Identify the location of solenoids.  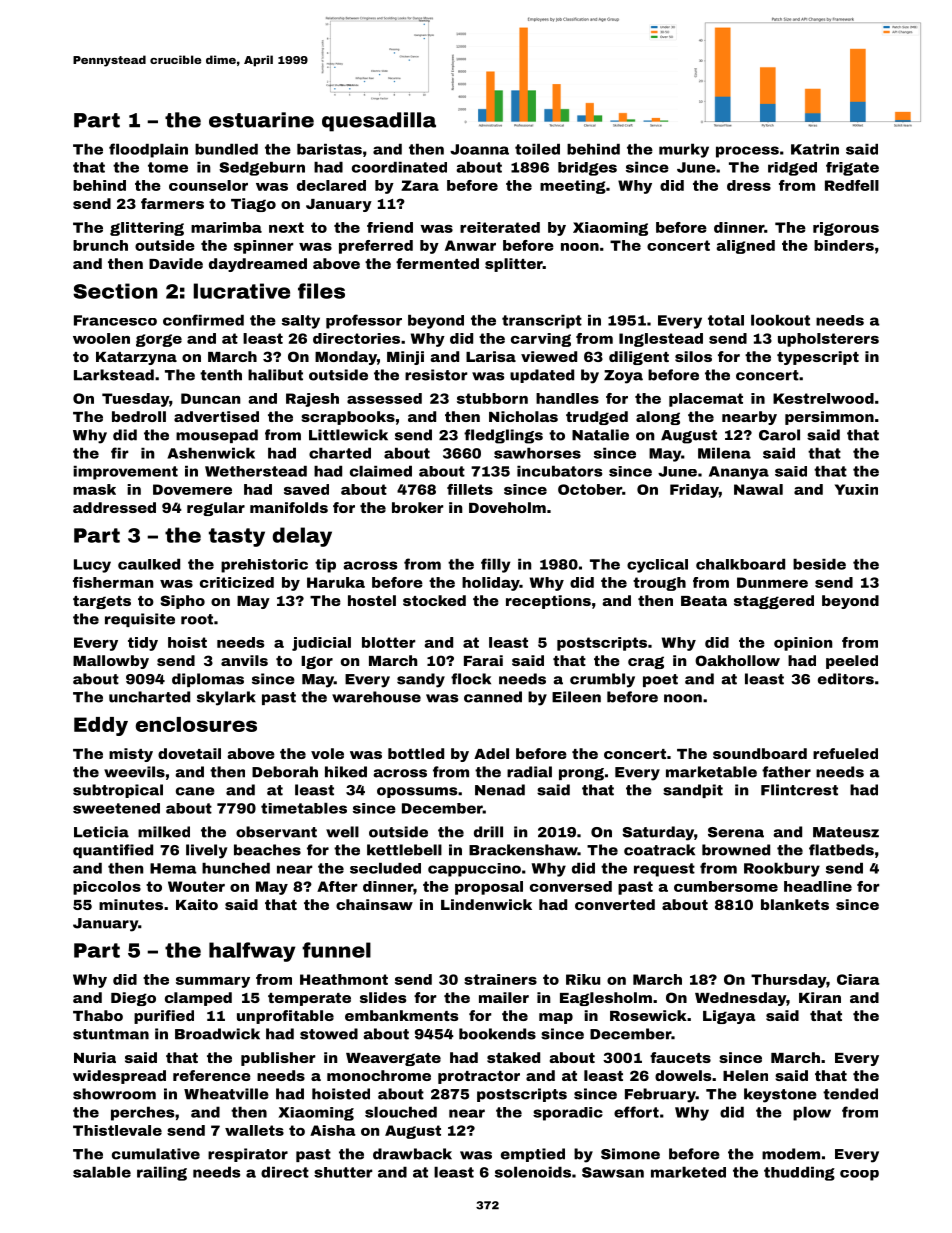
(533, 1172).
